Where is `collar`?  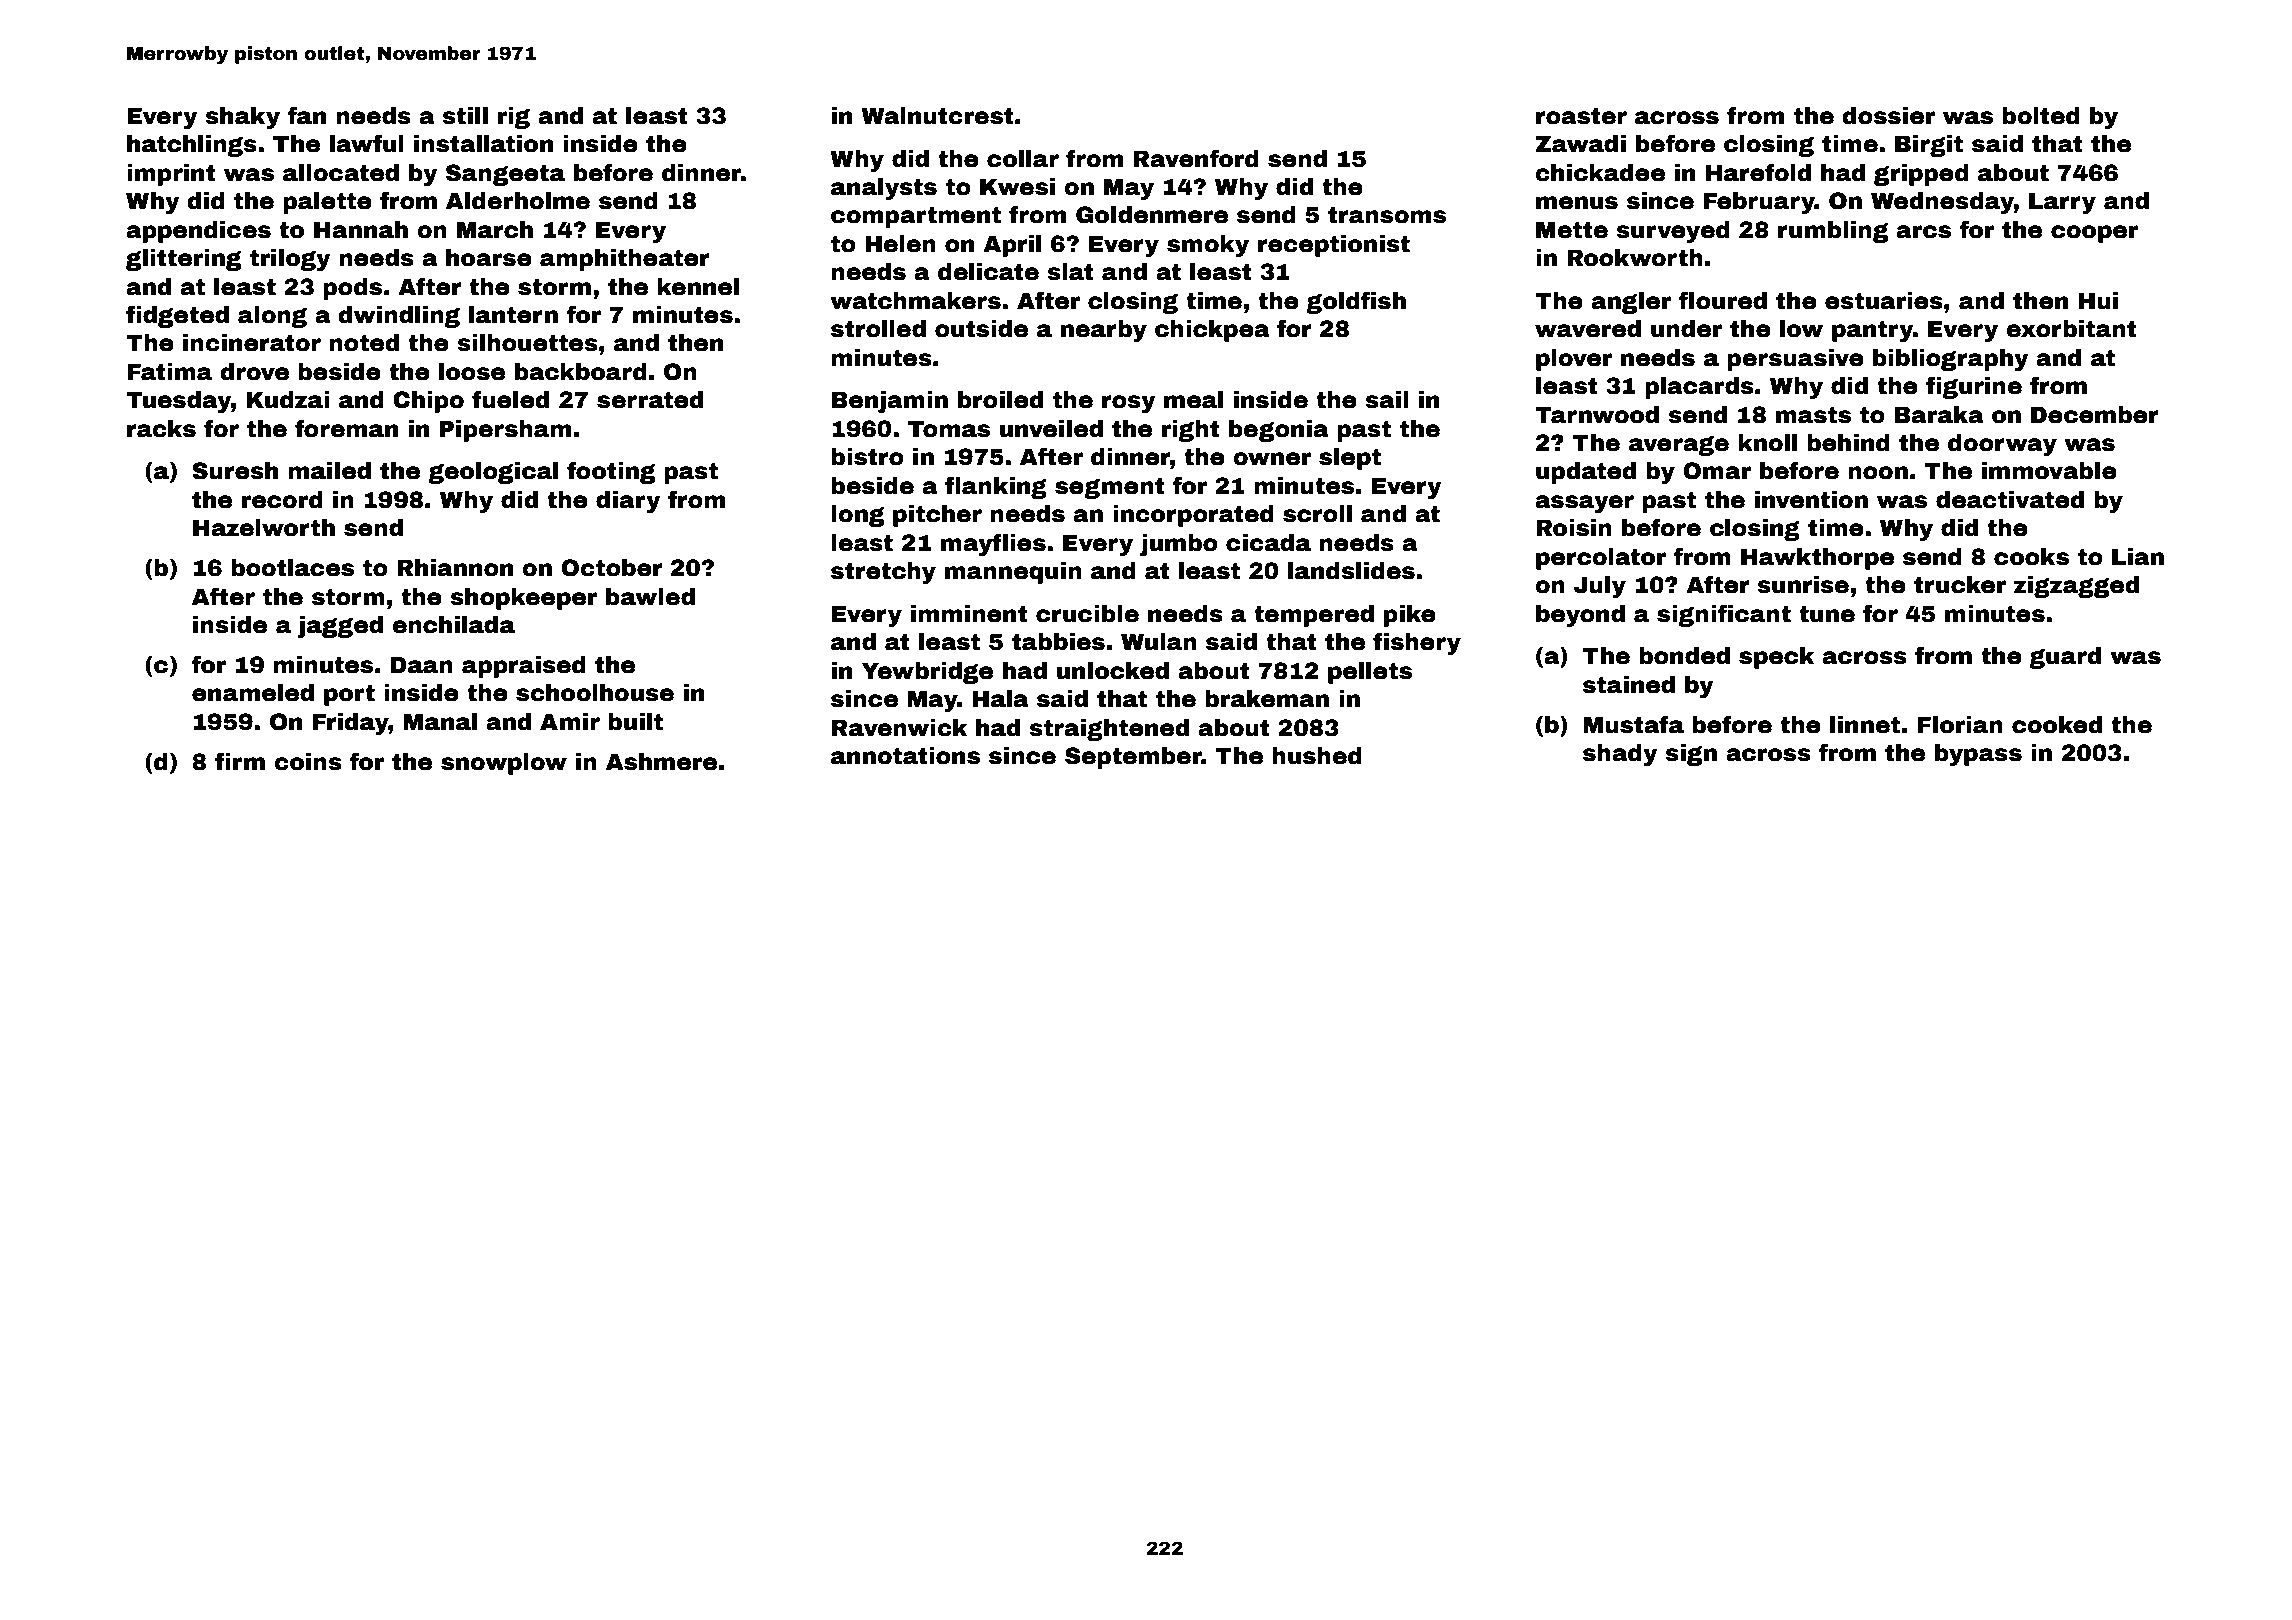
collar is located at coordinates (1023, 159).
